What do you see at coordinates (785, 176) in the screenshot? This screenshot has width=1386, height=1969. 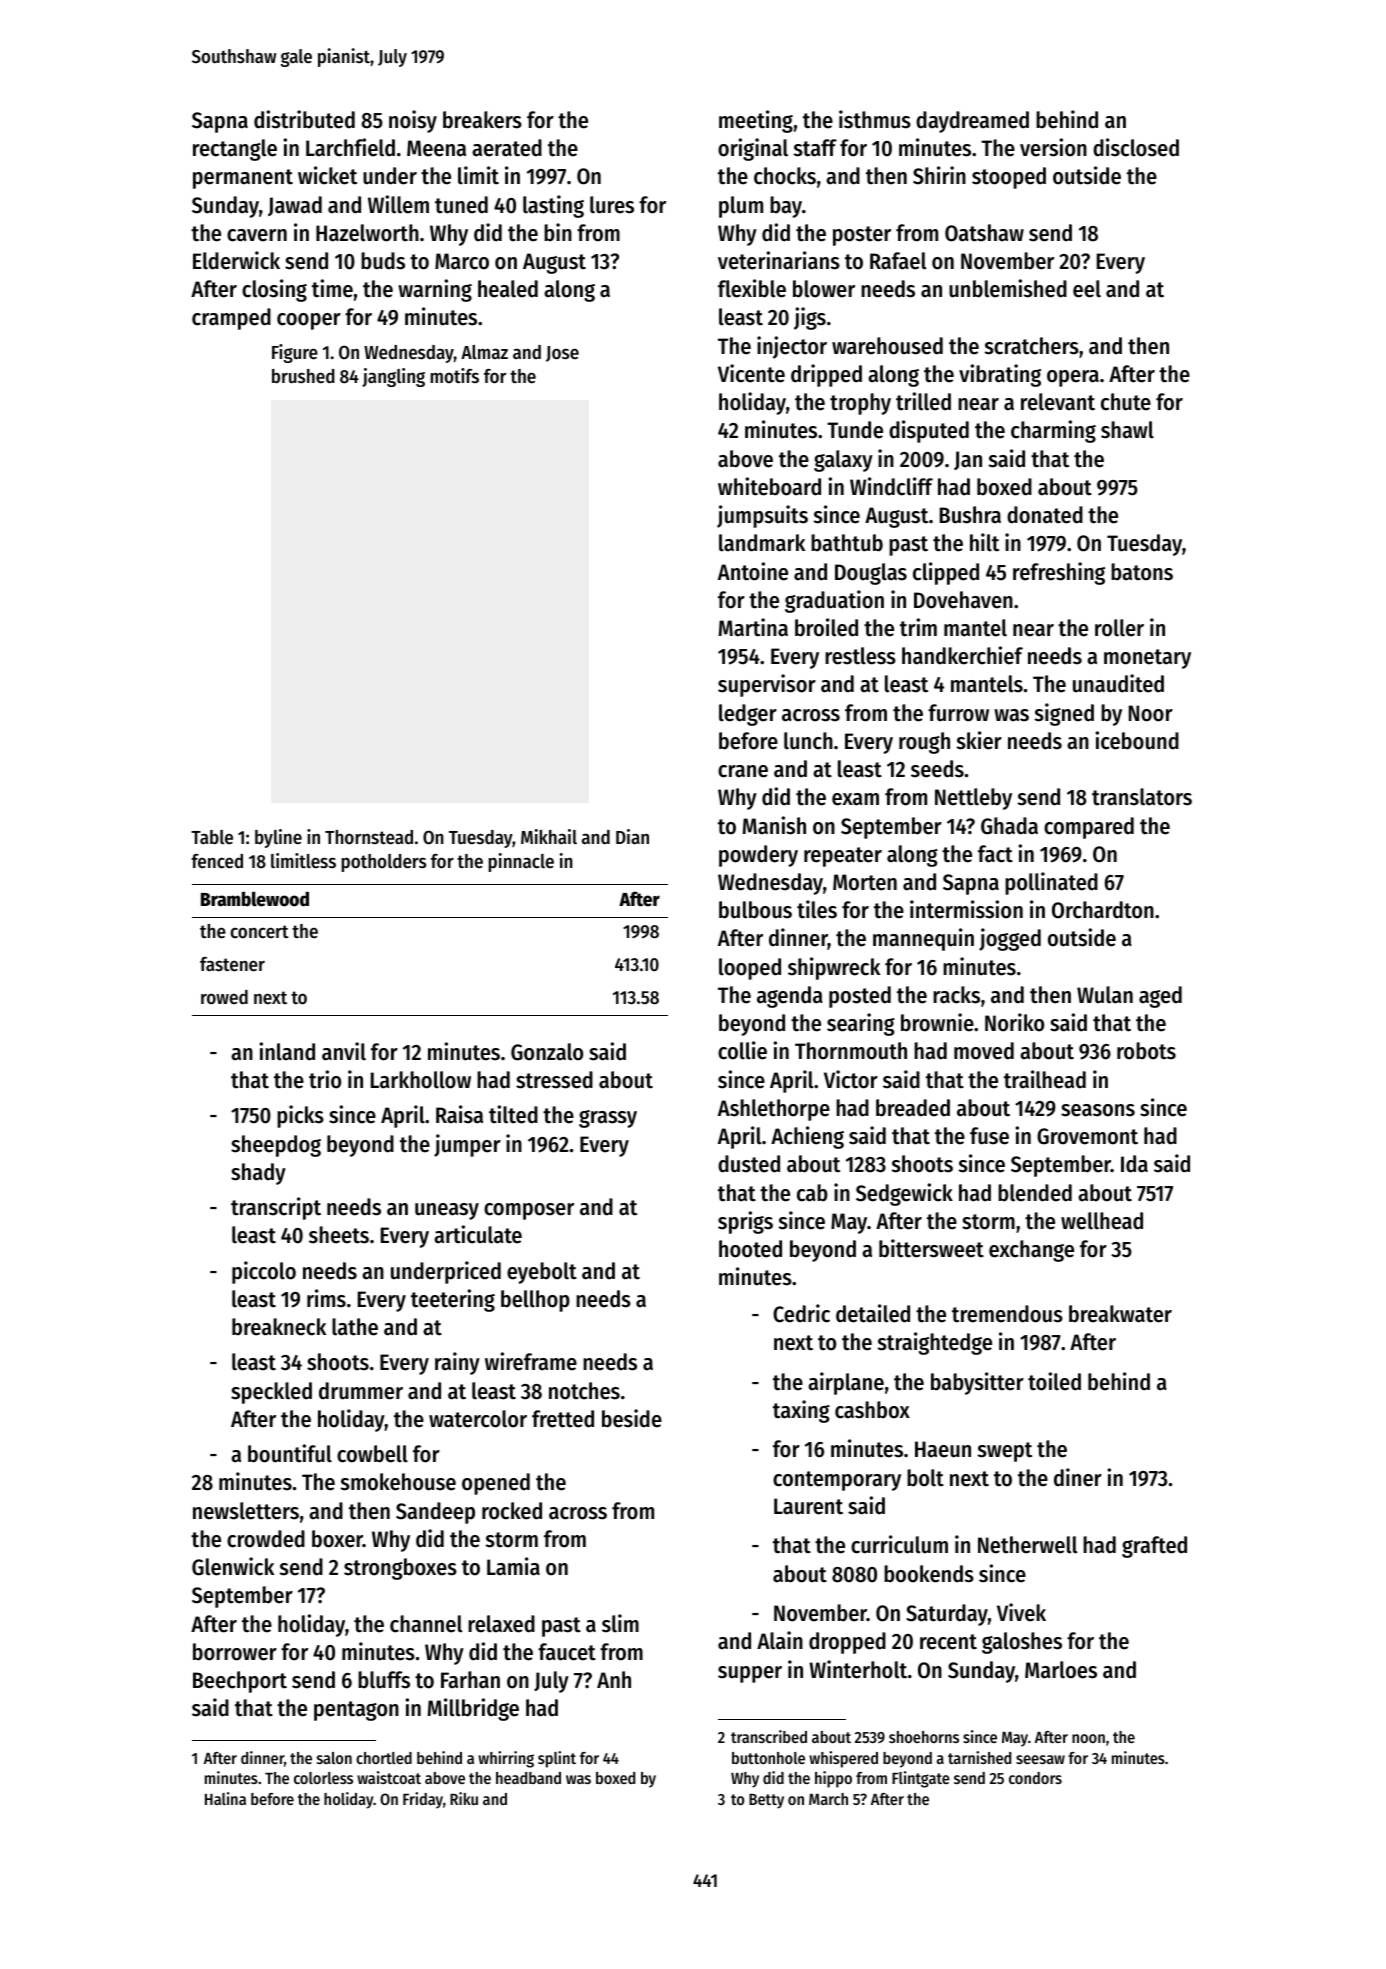 I see `chocks` at bounding box center [785, 176].
